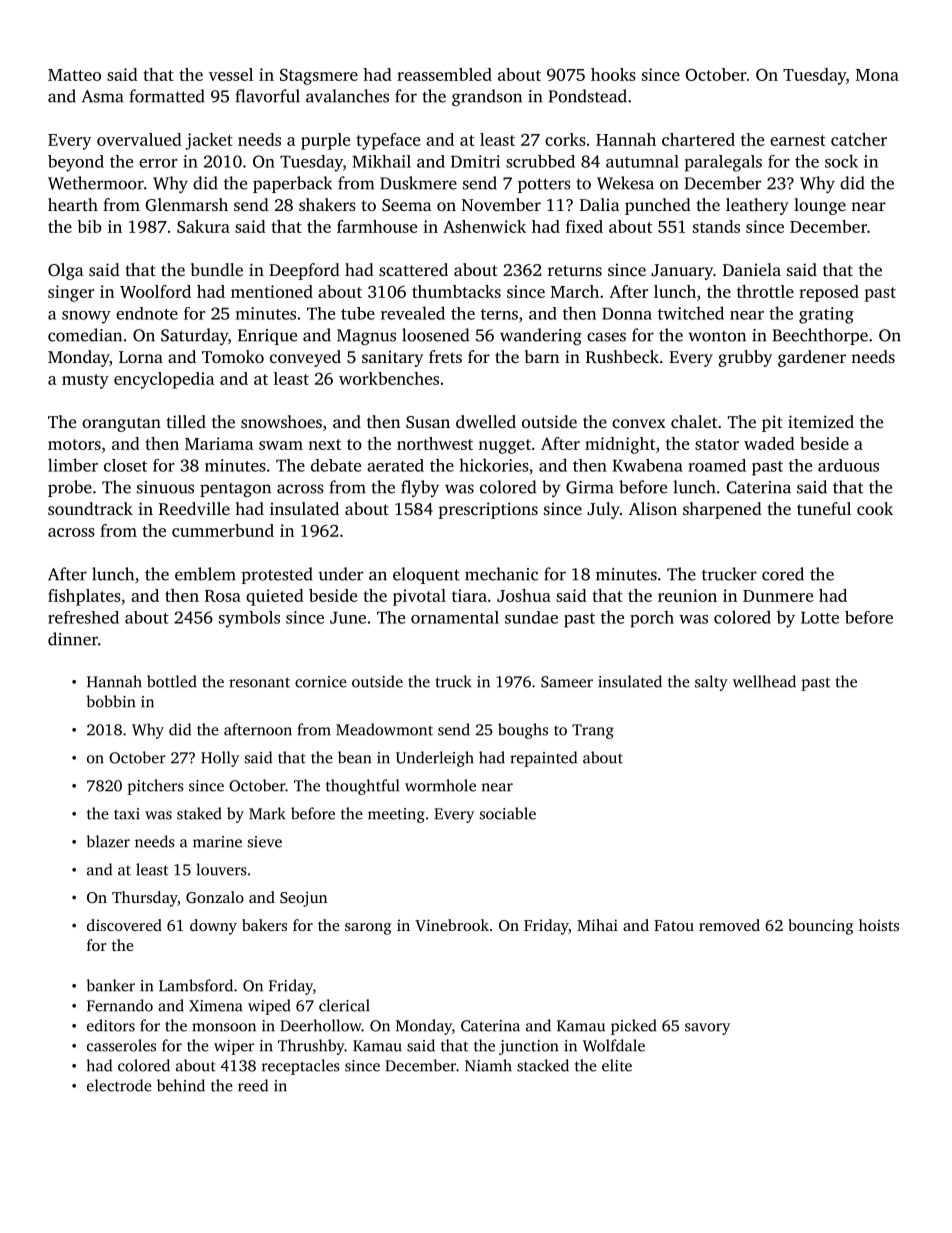 This image has height=1233, width=952. I want to click on stacked, so click(543, 1065).
